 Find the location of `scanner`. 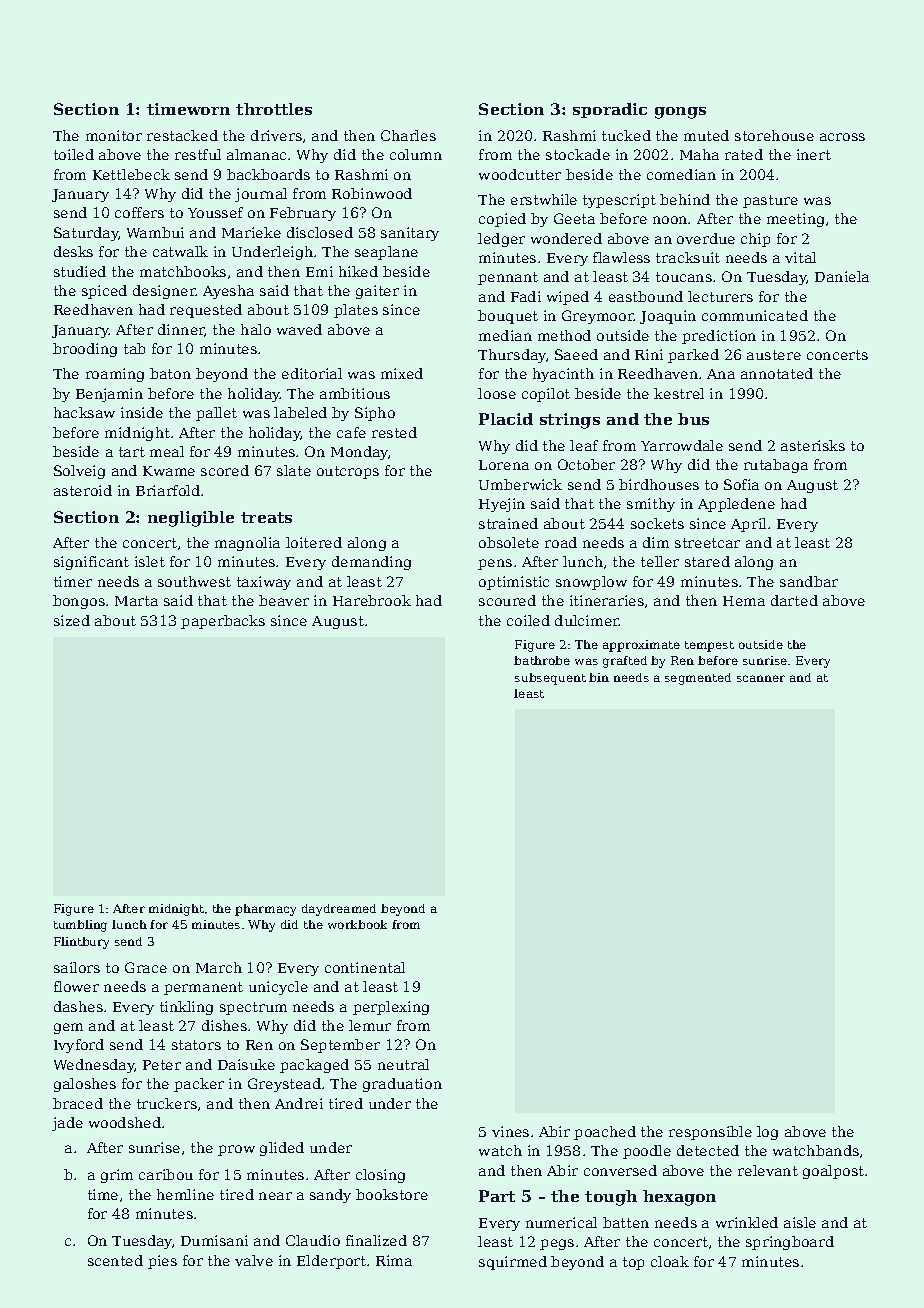

scanner is located at coordinates (761, 678).
